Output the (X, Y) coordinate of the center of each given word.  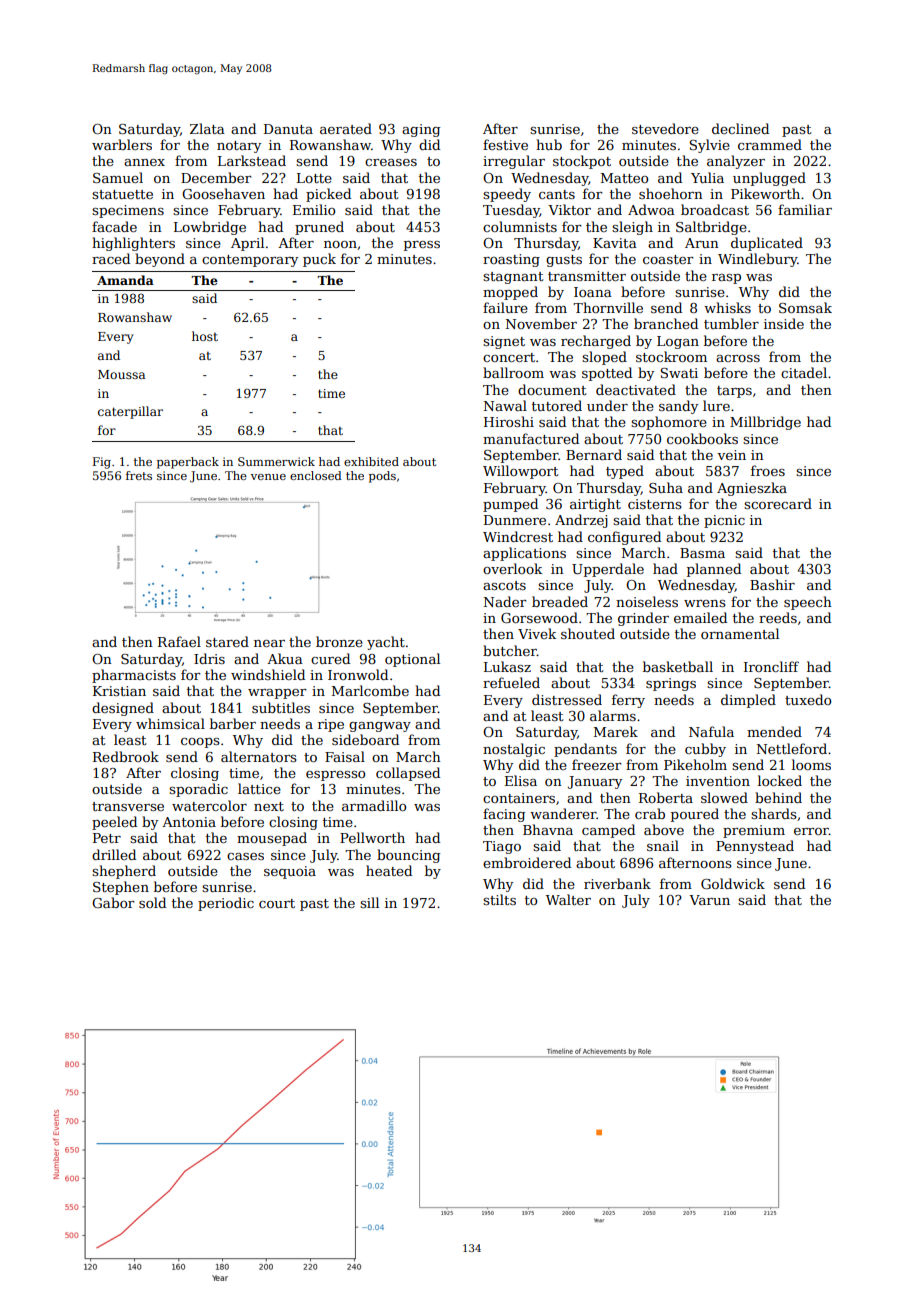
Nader (504, 601)
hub (549, 144)
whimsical (170, 723)
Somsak (805, 307)
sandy (678, 407)
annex (144, 162)
